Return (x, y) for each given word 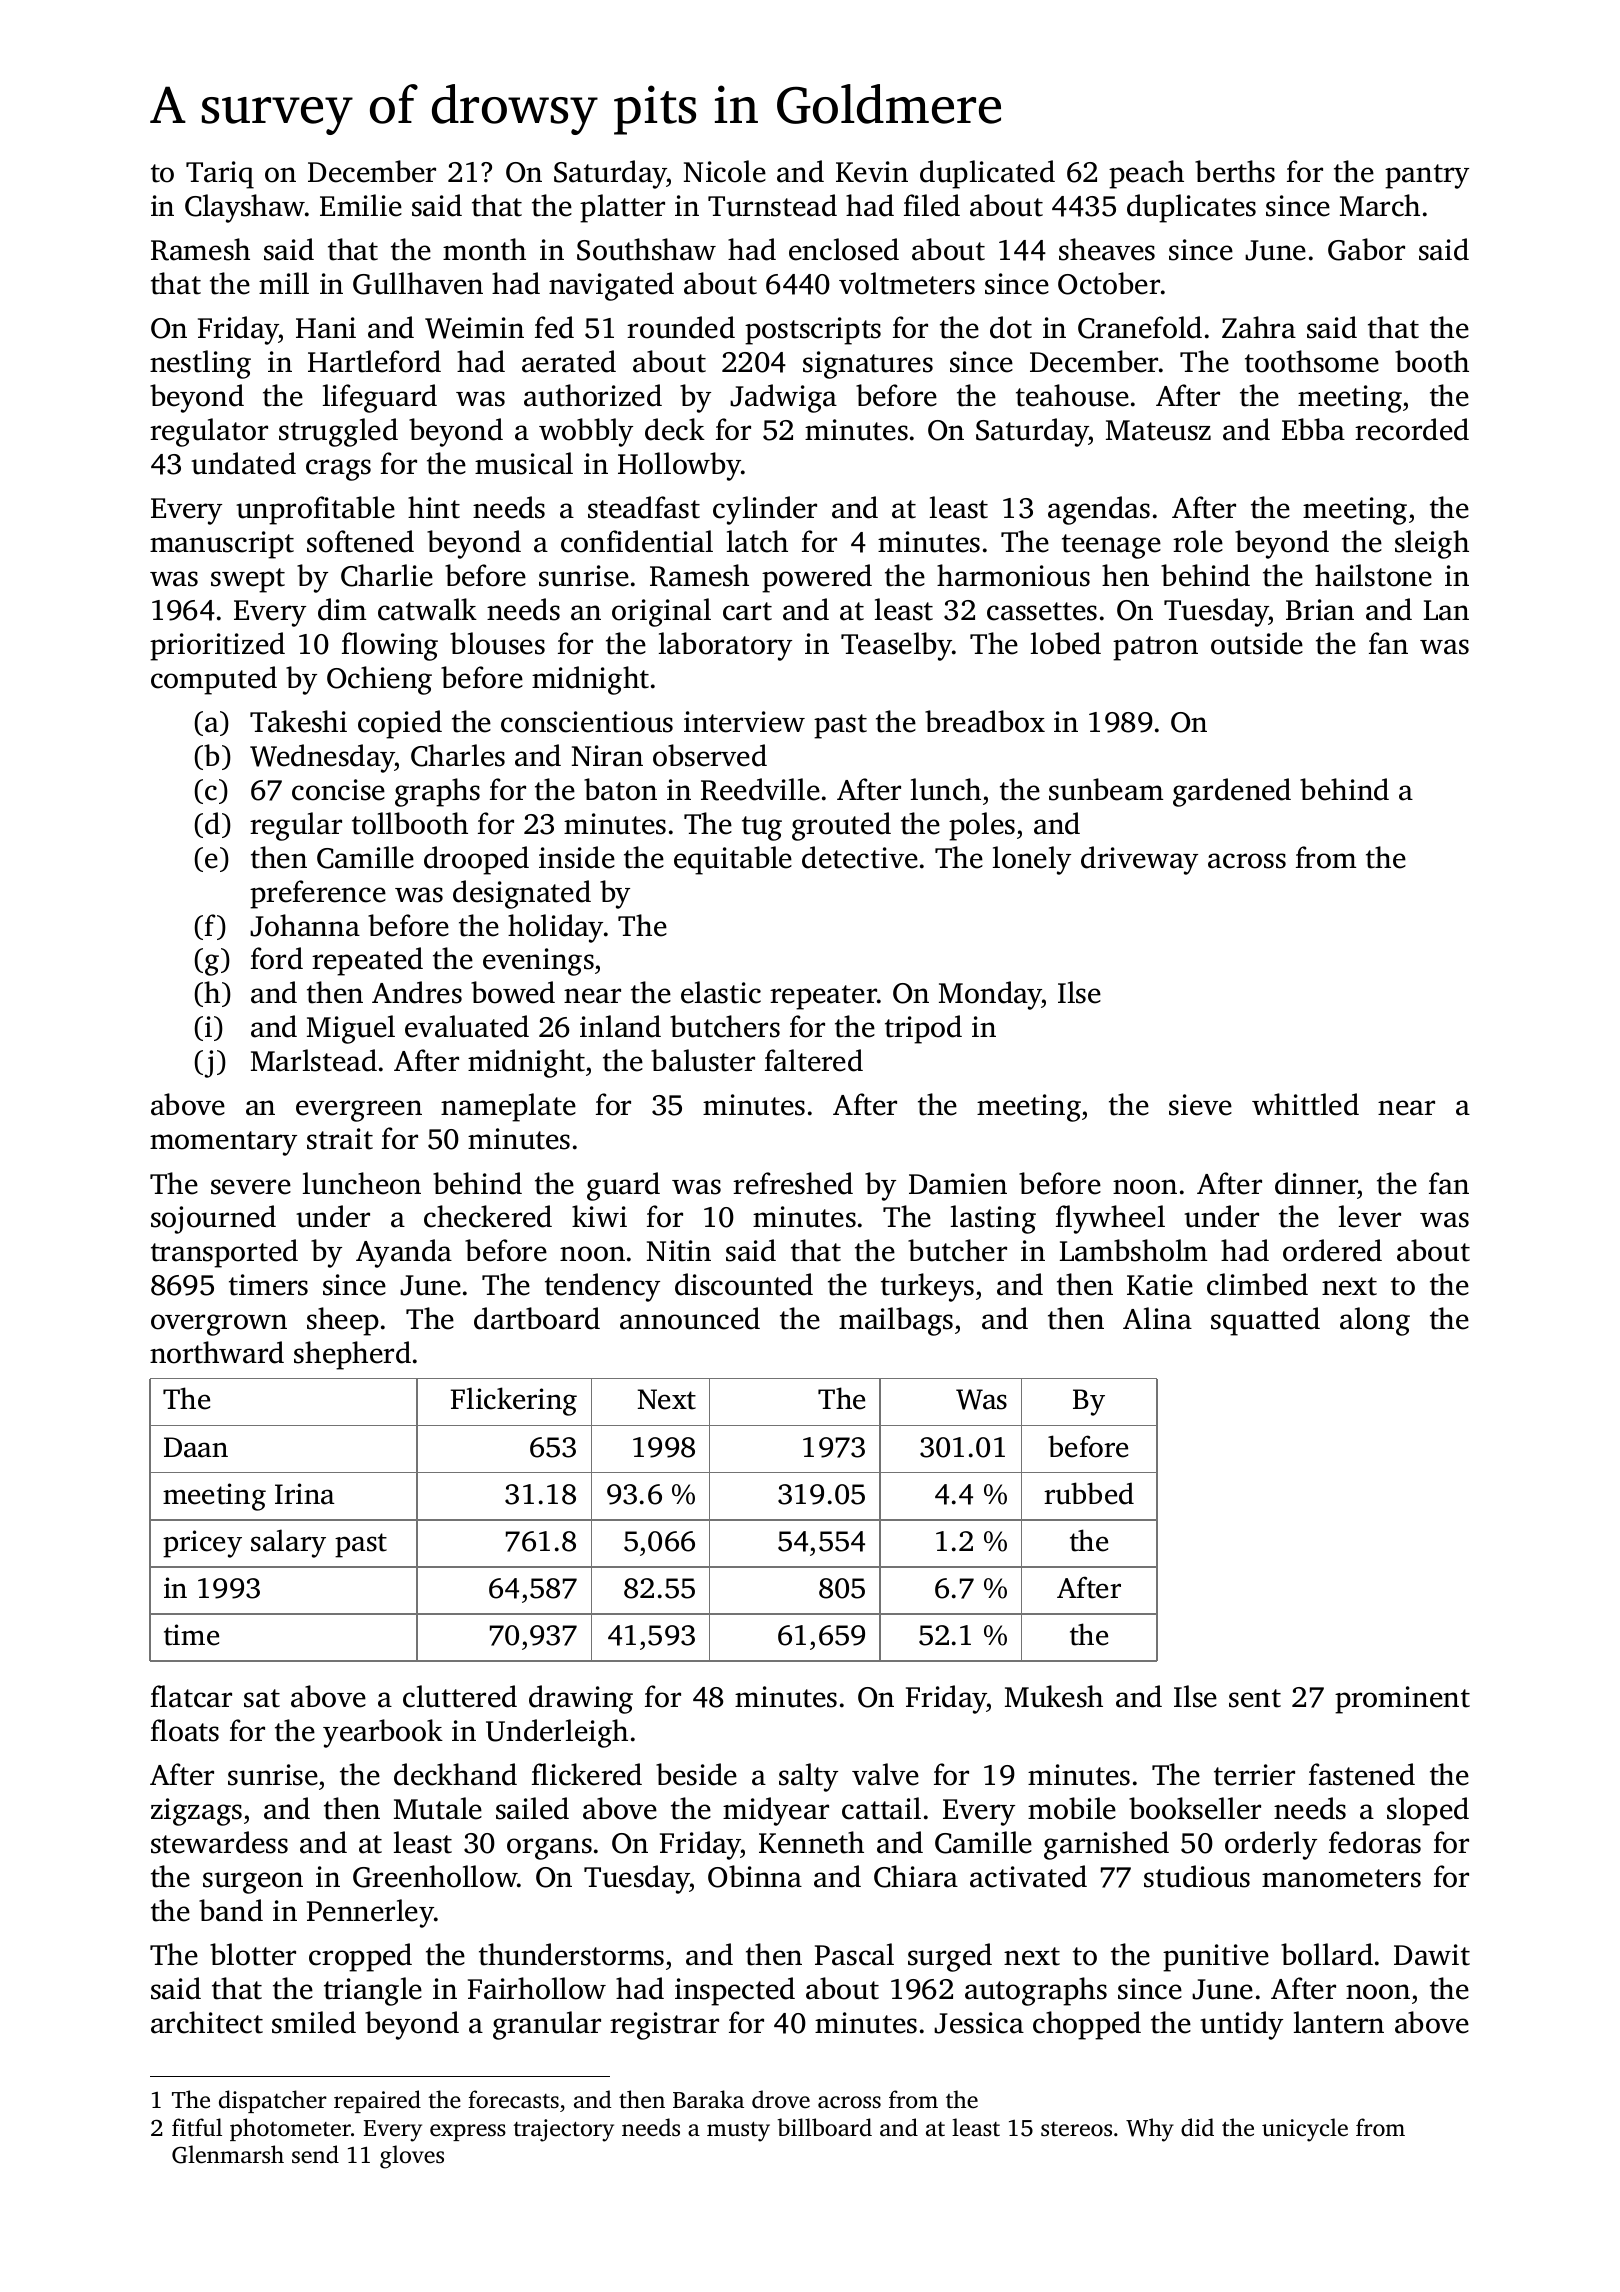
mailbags (896, 1321)
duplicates (1191, 208)
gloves (412, 2157)
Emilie (361, 205)
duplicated (987, 174)
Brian (1320, 610)
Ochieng (379, 680)
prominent (1402, 1700)
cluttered (460, 1696)
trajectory (563, 2130)
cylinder (765, 510)
